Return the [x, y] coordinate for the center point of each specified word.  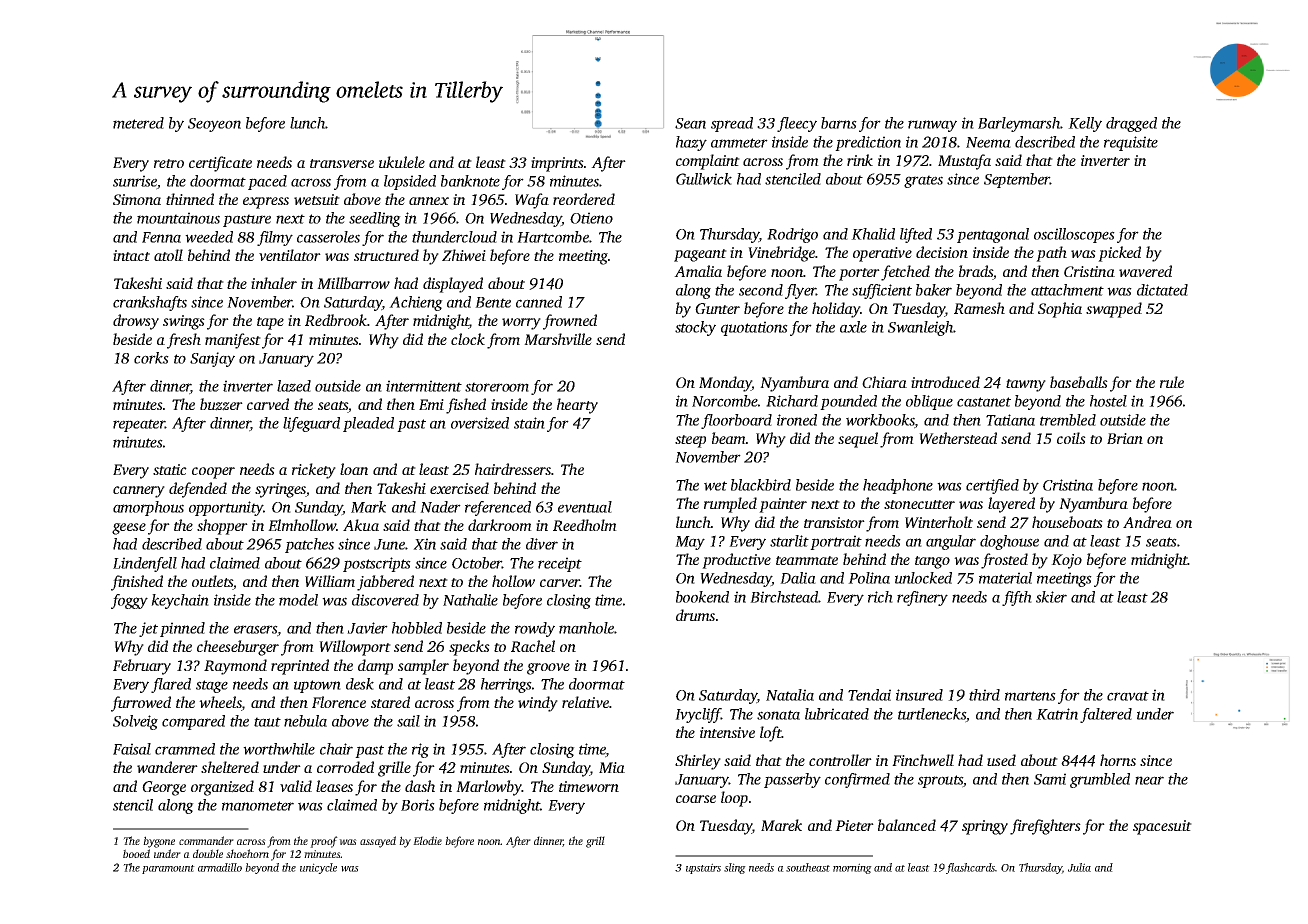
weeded [209, 237]
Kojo [1066, 561]
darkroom [500, 525]
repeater [139, 425]
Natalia [790, 695]
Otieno [591, 218]
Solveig [135, 722]
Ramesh [979, 308]
